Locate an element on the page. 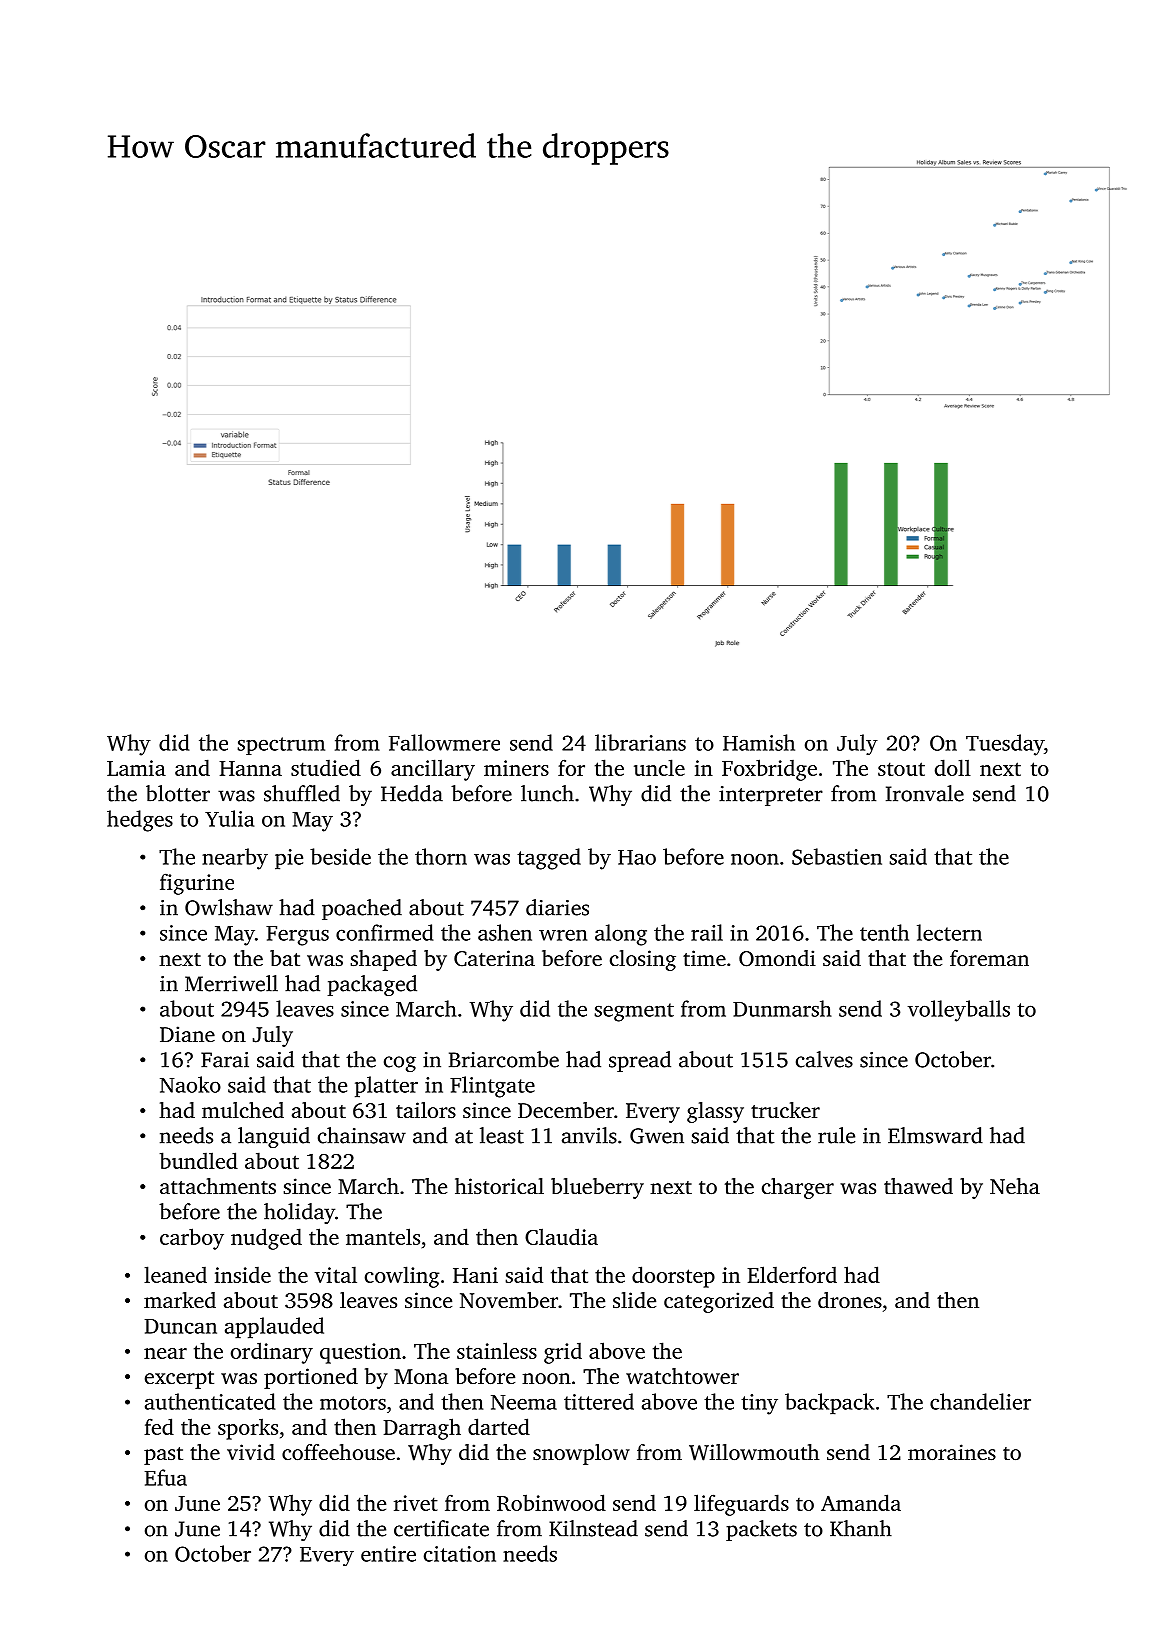  closing is located at coordinates (643, 960).
